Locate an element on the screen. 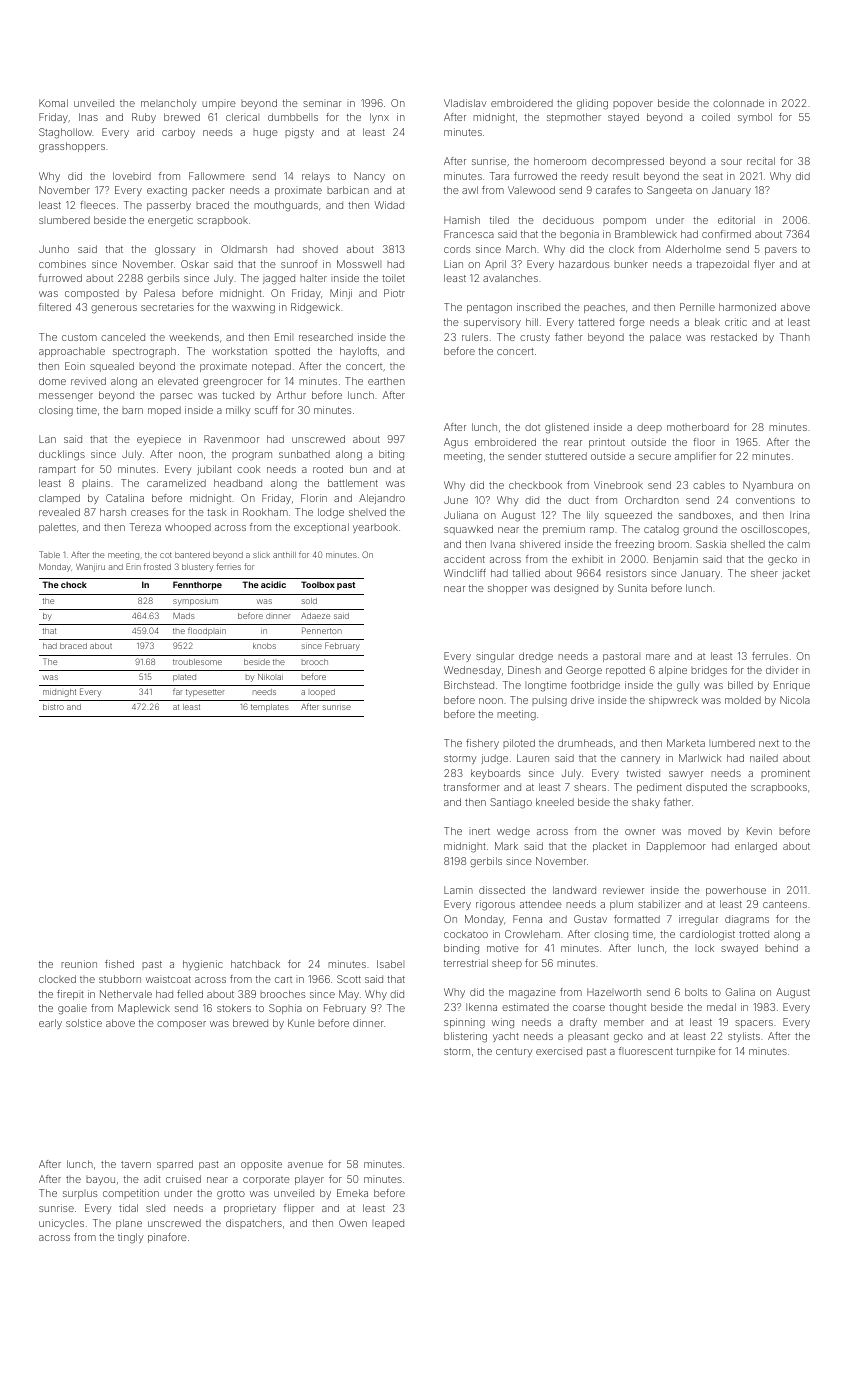 This screenshot has width=849, height=1400. nailed is located at coordinates (764, 758).
